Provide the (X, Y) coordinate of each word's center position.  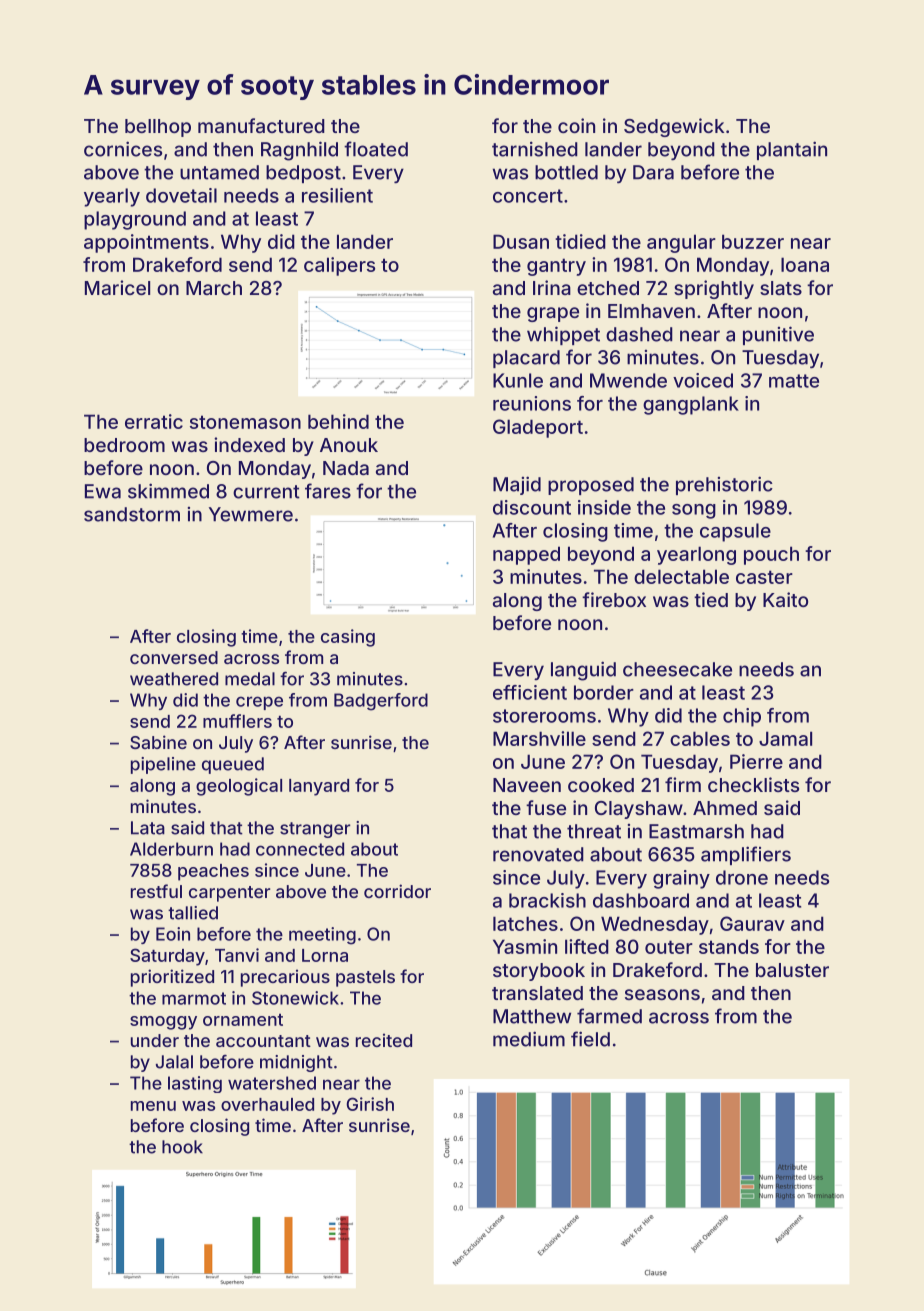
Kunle (518, 380)
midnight (296, 1063)
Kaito (785, 599)
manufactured (261, 125)
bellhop (158, 128)
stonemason (245, 422)
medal (250, 679)
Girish (370, 1104)
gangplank (691, 405)
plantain (792, 150)
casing (348, 638)
